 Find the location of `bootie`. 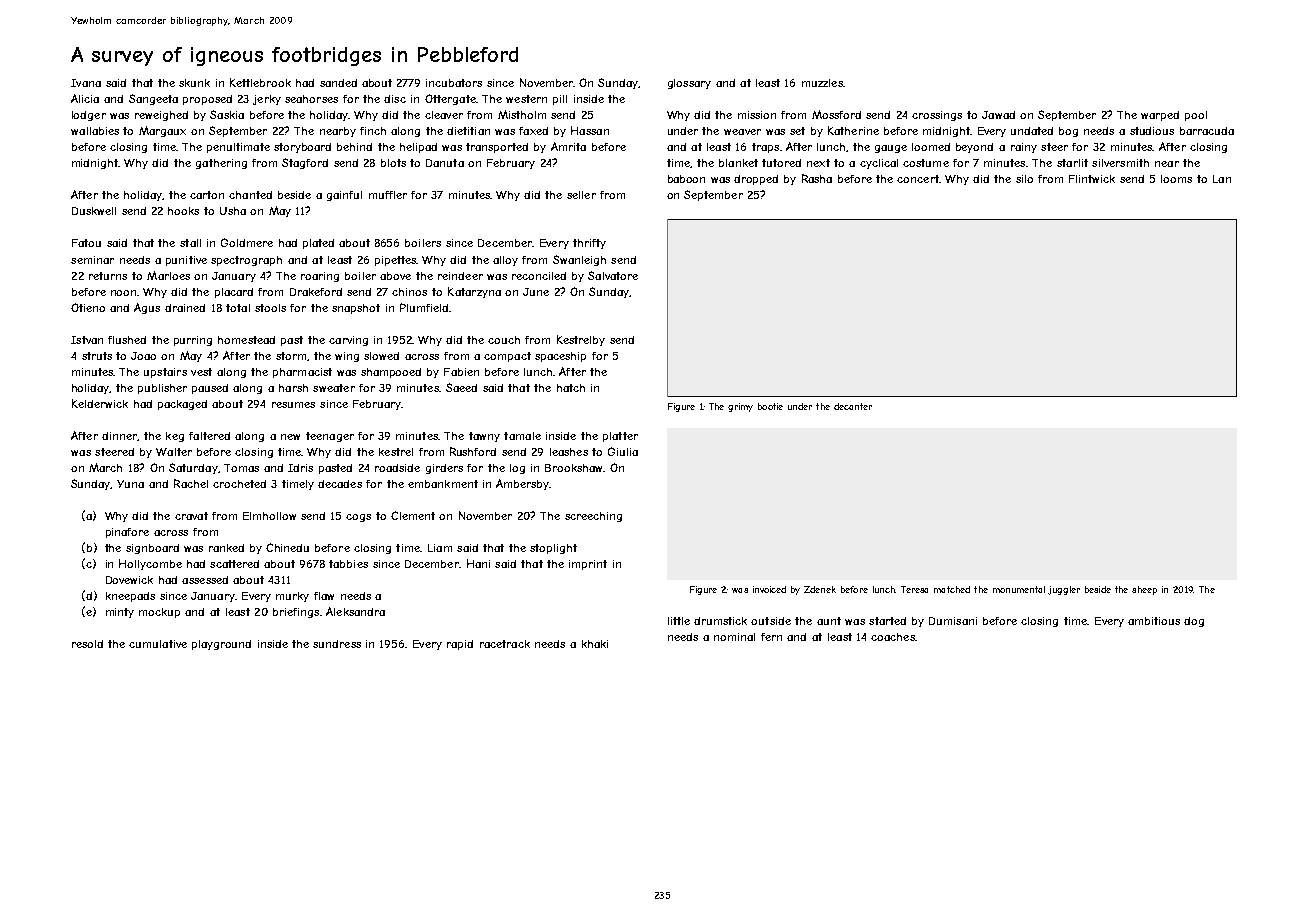

bootie is located at coordinates (770, 406).
